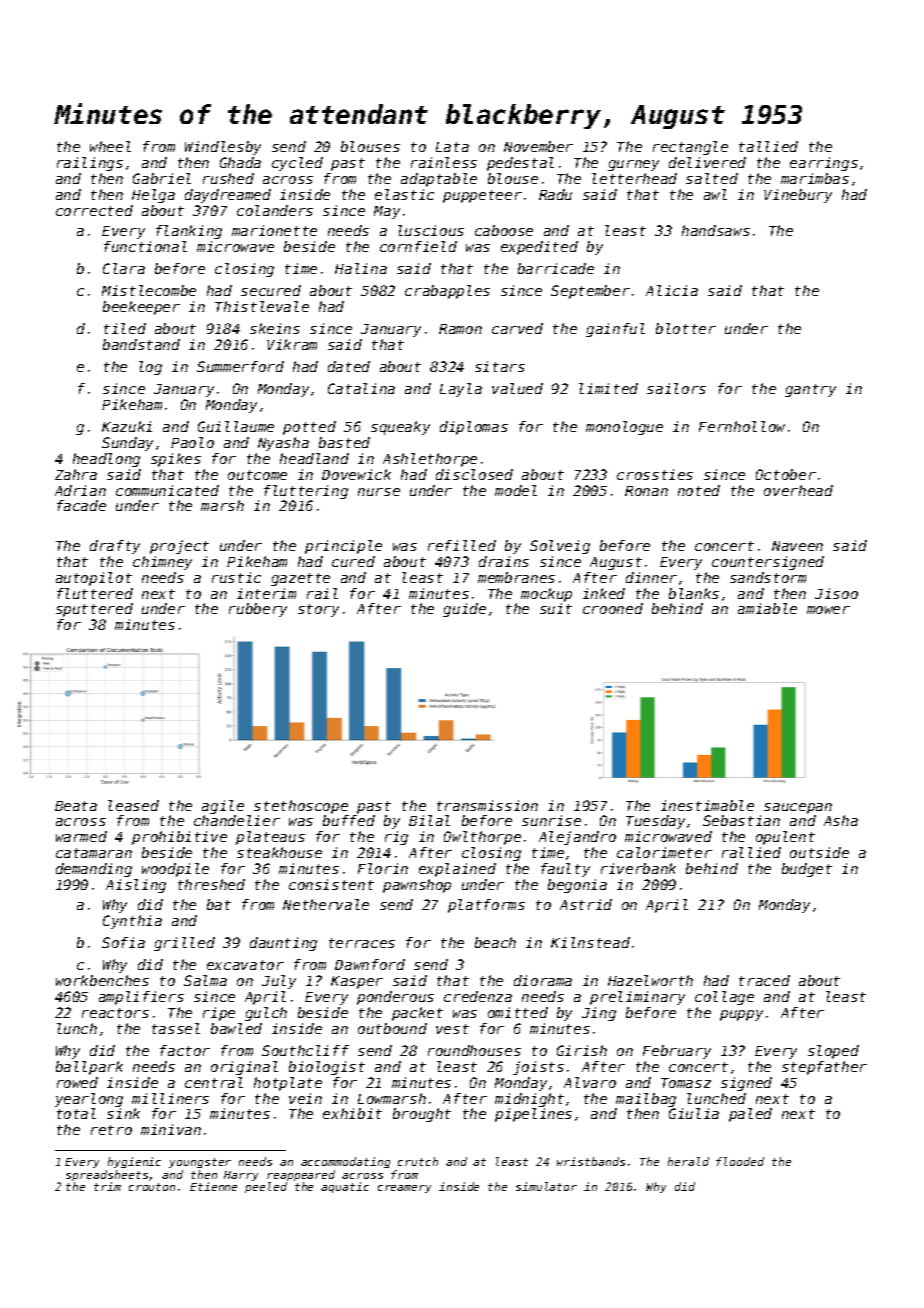 The image size is (924, 1308). What do you see at coordinates (517, 328) in the page?
I see `carved` at bounding box center [517, 328].
